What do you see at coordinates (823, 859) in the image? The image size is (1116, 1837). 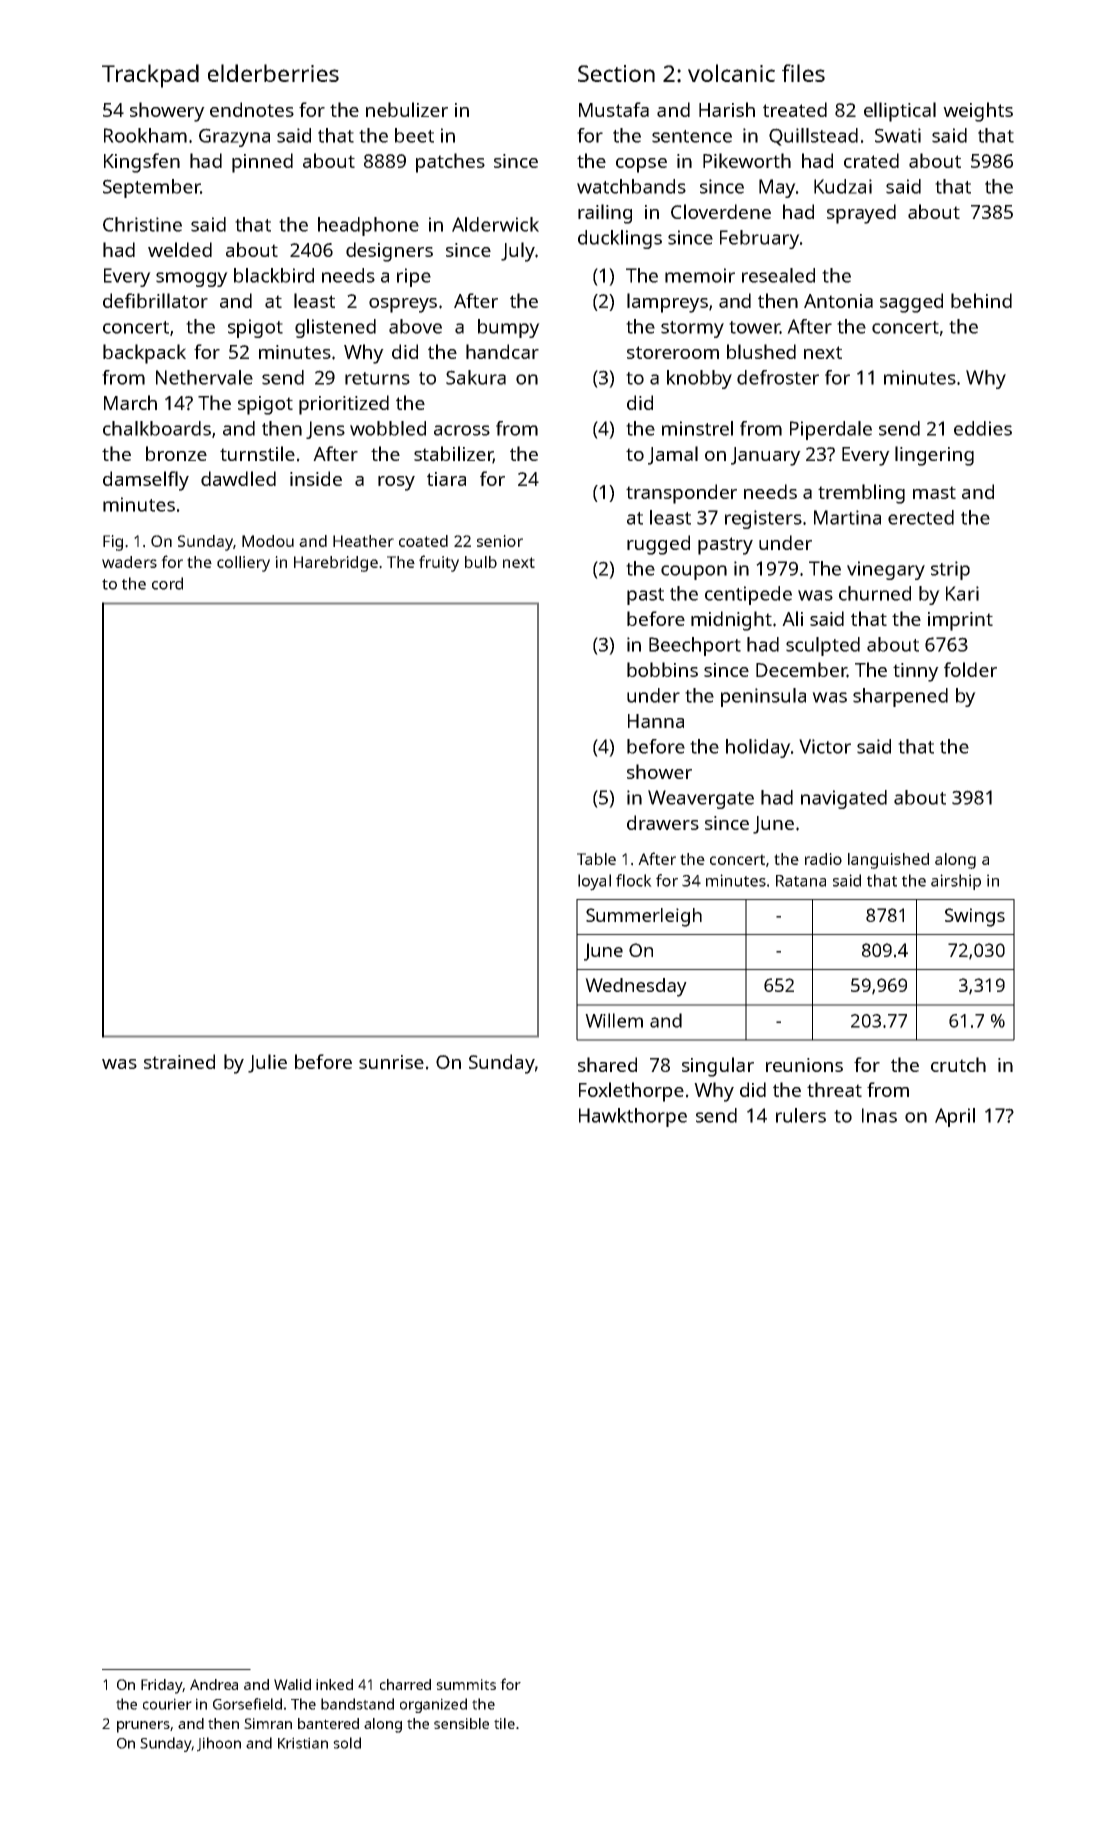 I see `radio` at bounding box center [823, 859].
